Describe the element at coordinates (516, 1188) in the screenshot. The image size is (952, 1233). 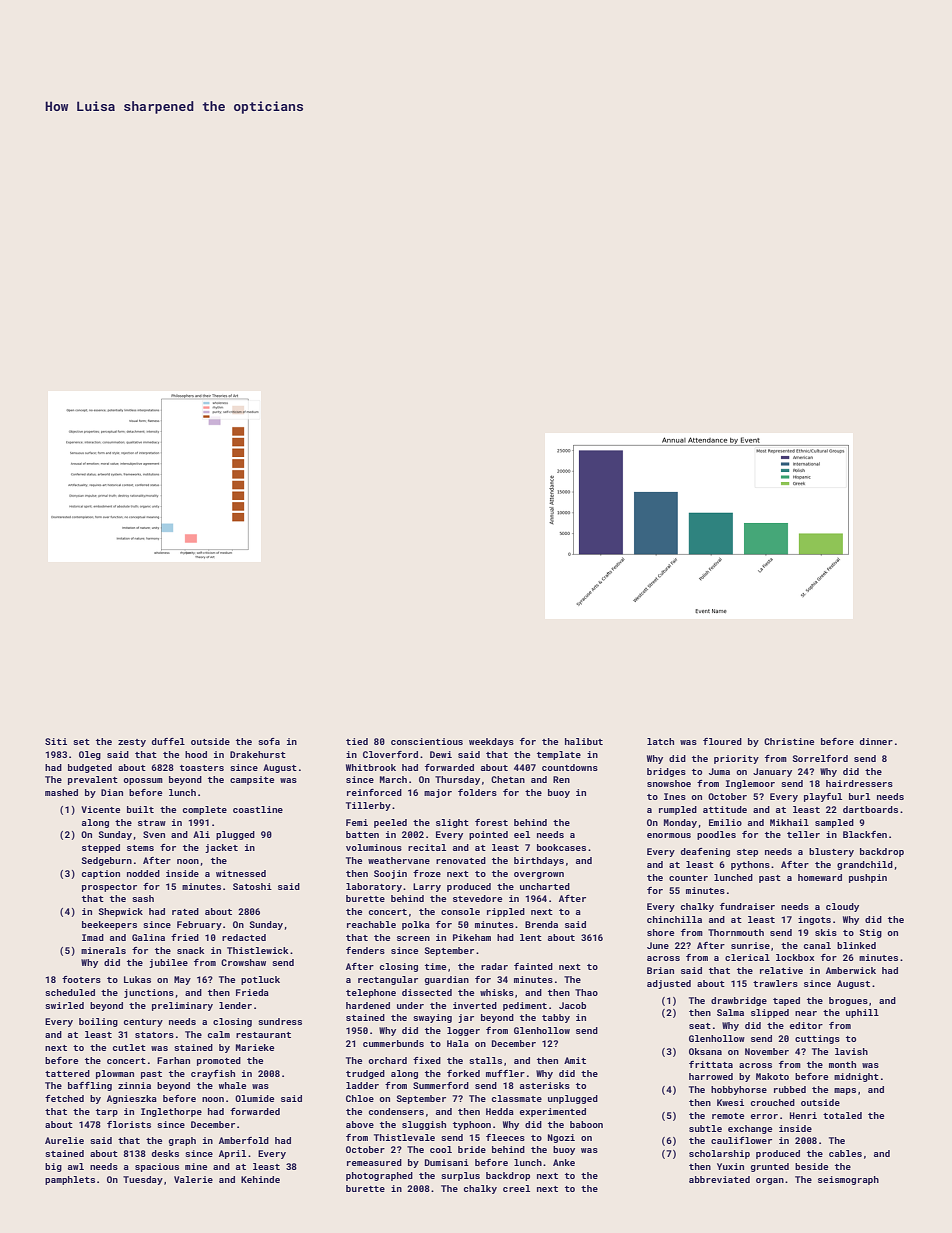
I see `creel` at that location.
